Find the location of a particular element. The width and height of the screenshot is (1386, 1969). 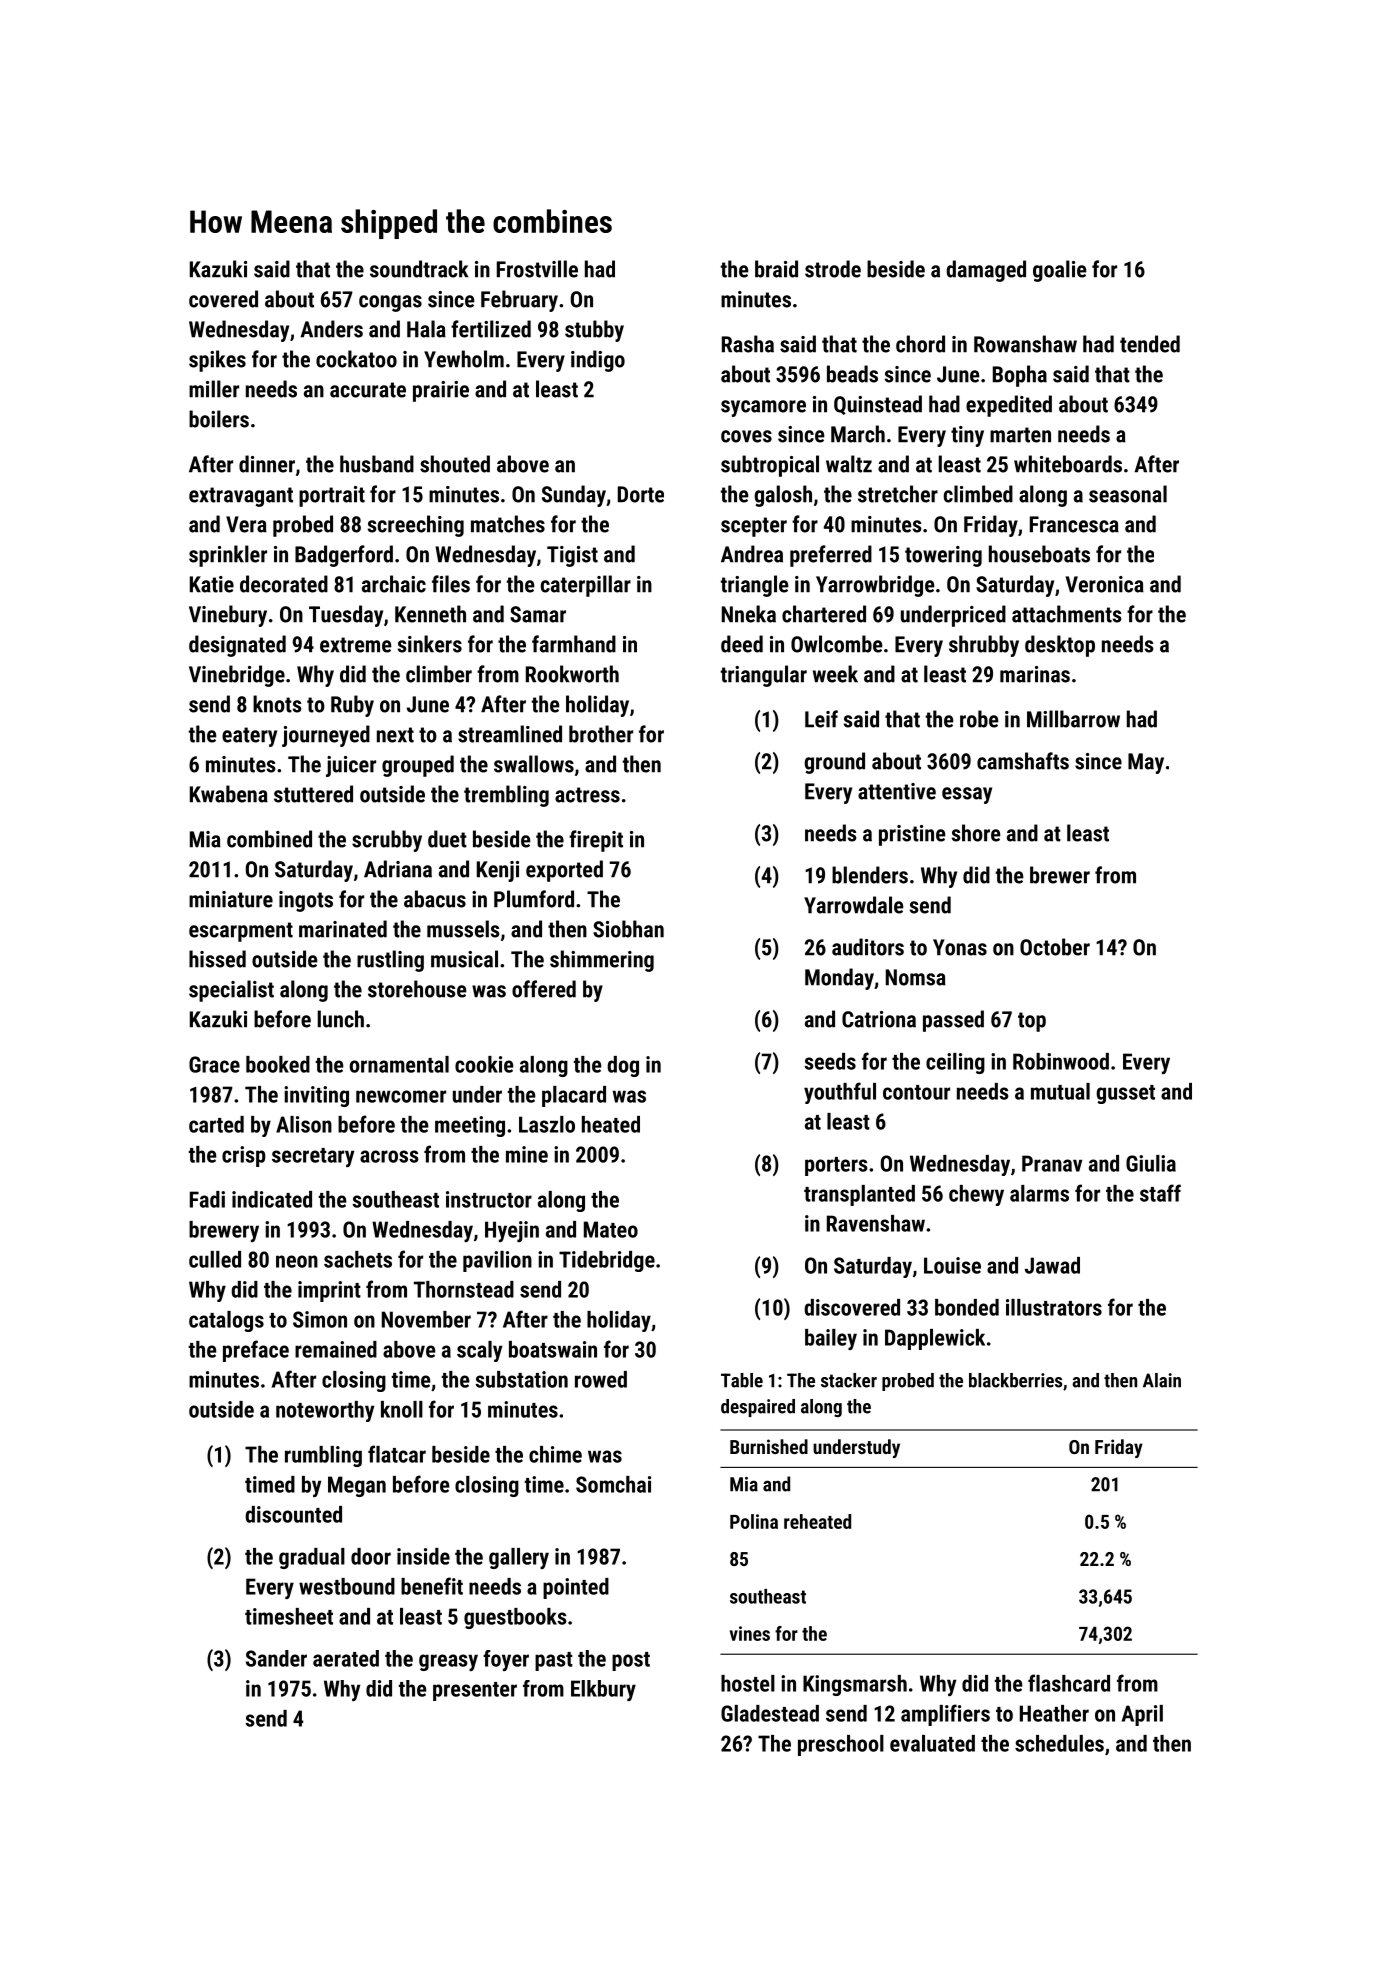

goalie is located at coordinates (1060, 271).
